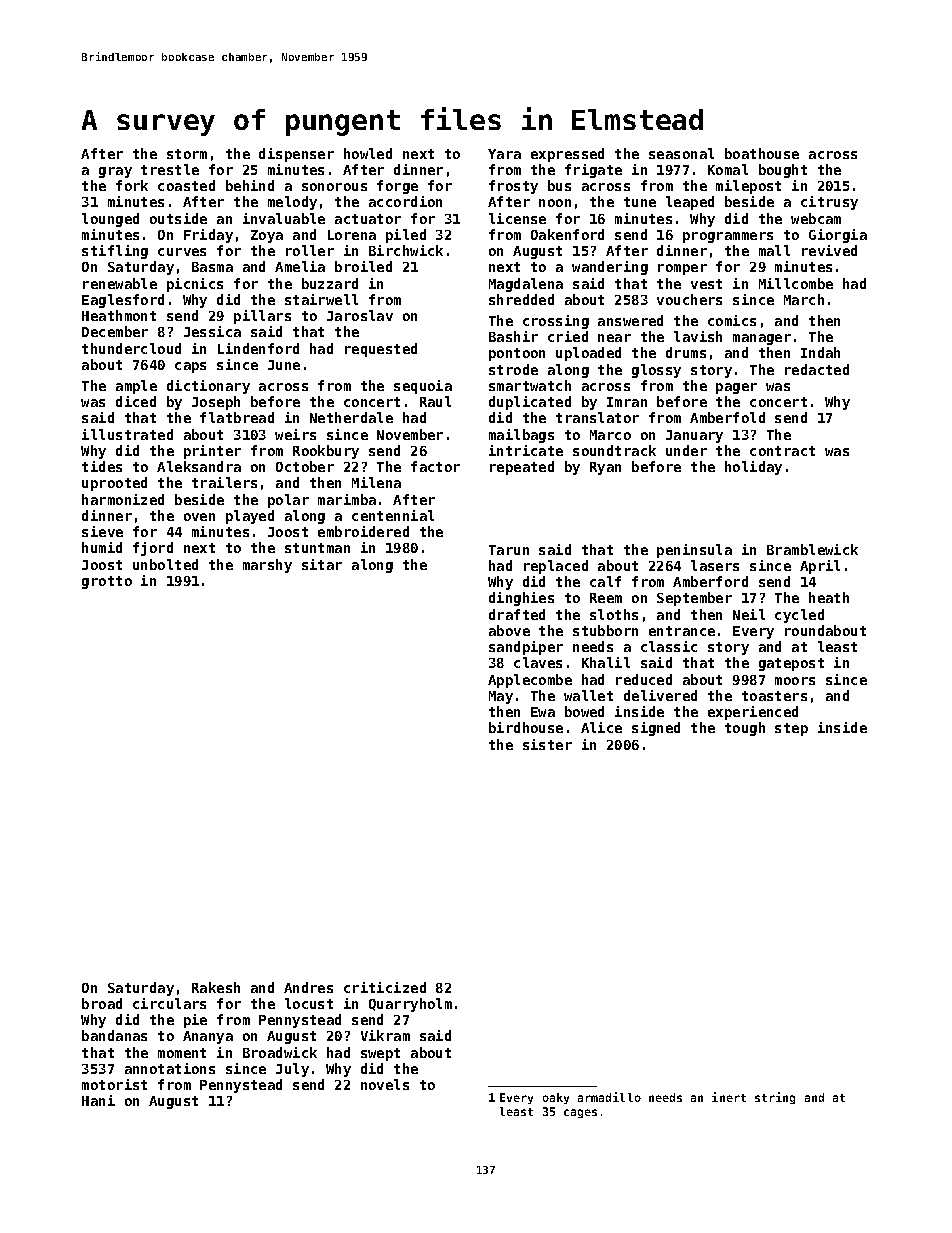 This screenshot has width=952, height=1233. What do you see at coordinates (817, 369) in the screenshot?
I see `redacted` at bounding box center [817, 369].
